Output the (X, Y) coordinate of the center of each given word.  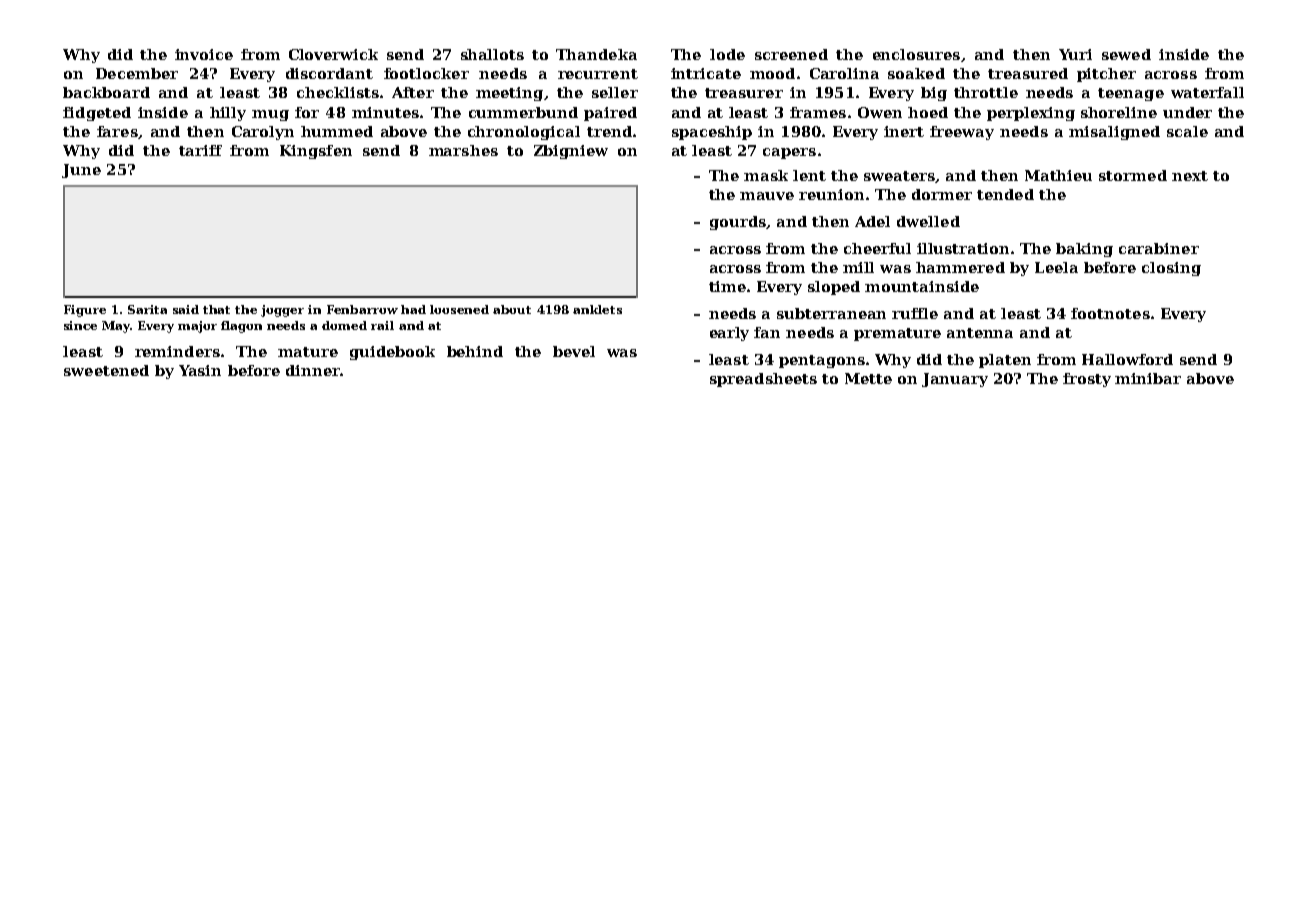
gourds (738, 223)
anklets (597, 309)
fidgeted (97, 114)
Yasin (200, 370)
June (81, 171)
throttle (986, 92)
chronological (524, 133)
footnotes (1110, 313)
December (137, 73)
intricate (706, 73)
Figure (85, 311)
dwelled (928, 221)
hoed (928, 112)
